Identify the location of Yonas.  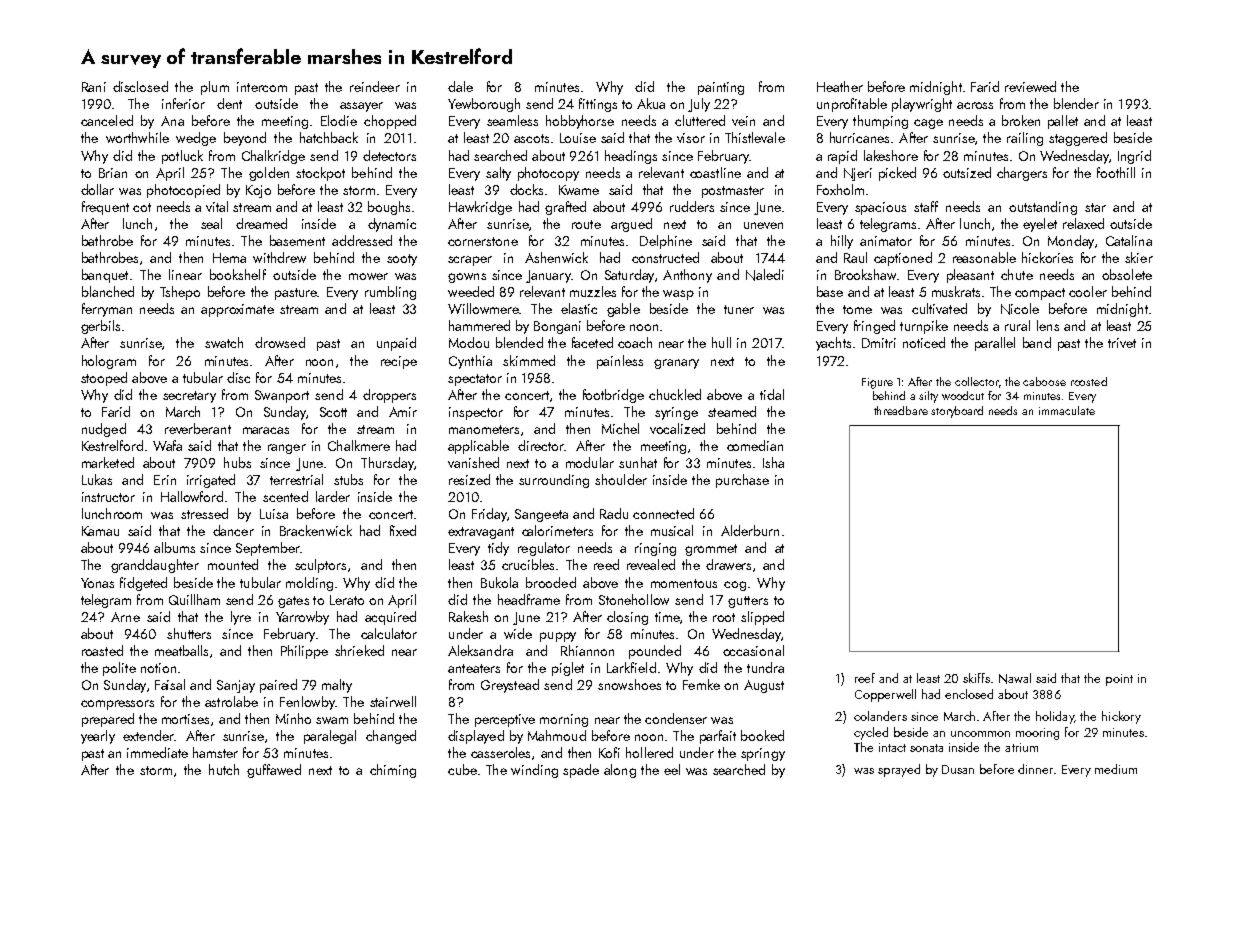
(97, 583).
